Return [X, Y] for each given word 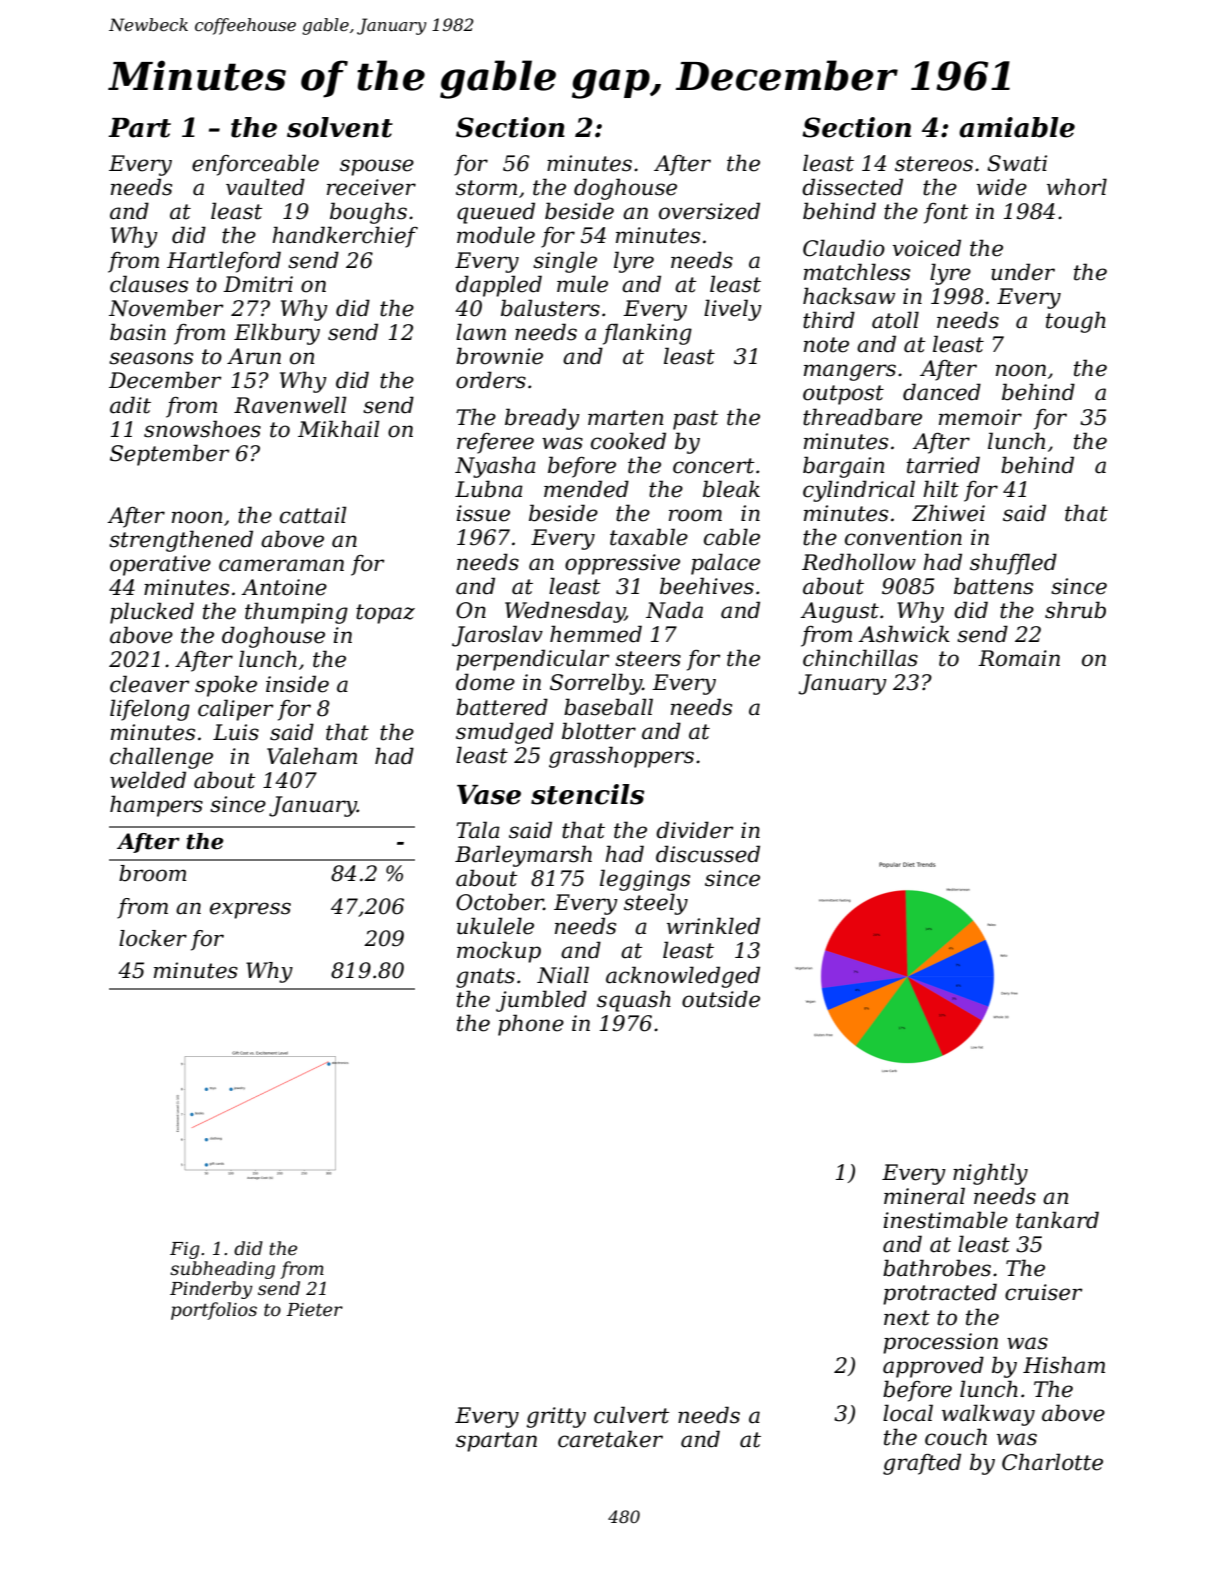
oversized [709, 211]
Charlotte [1052, 1462]
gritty [556, 1417]
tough [1076, 322]
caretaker [610, 1439]
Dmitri [258, 284]
